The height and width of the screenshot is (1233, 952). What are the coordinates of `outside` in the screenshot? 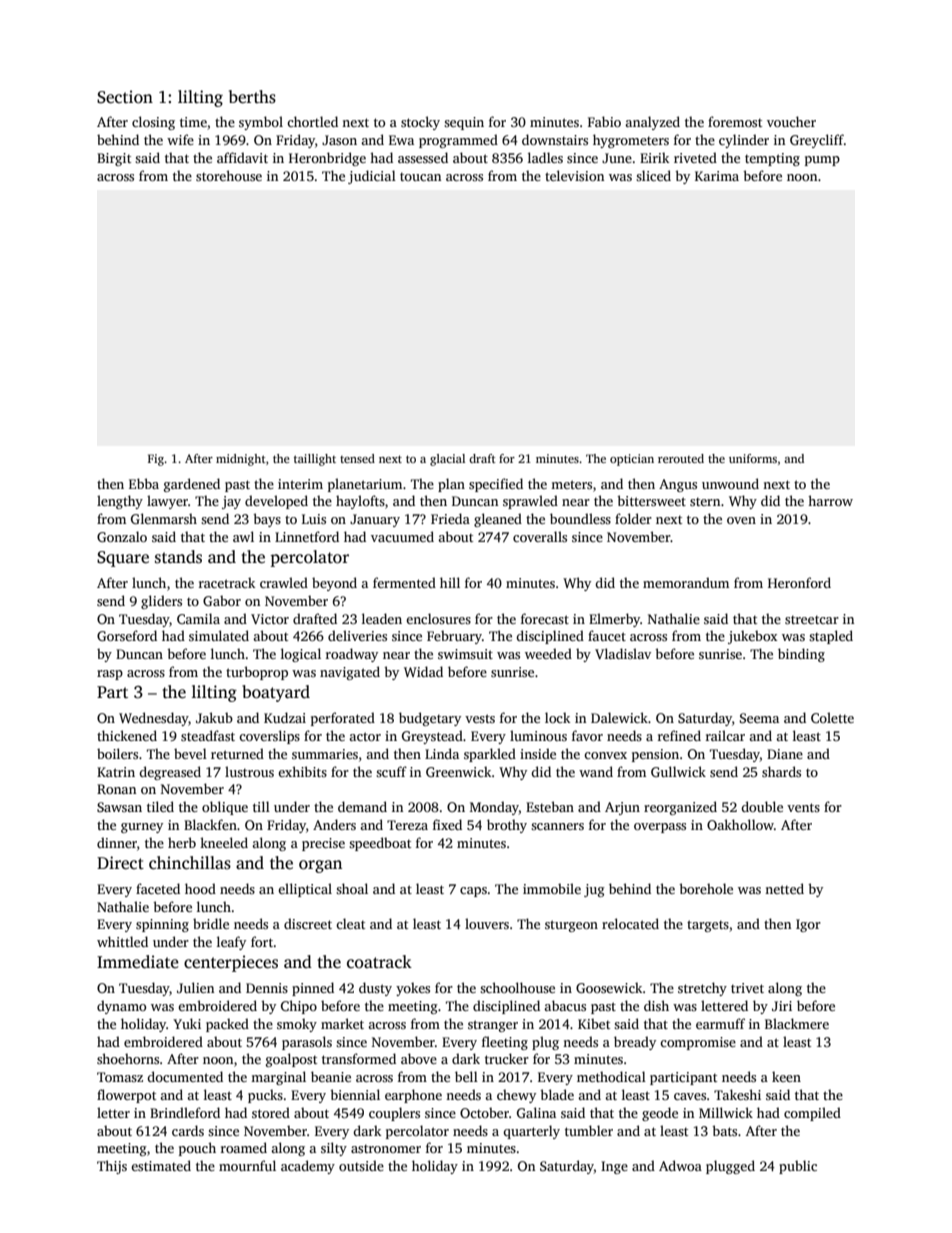 It's located at (361, 1165).
